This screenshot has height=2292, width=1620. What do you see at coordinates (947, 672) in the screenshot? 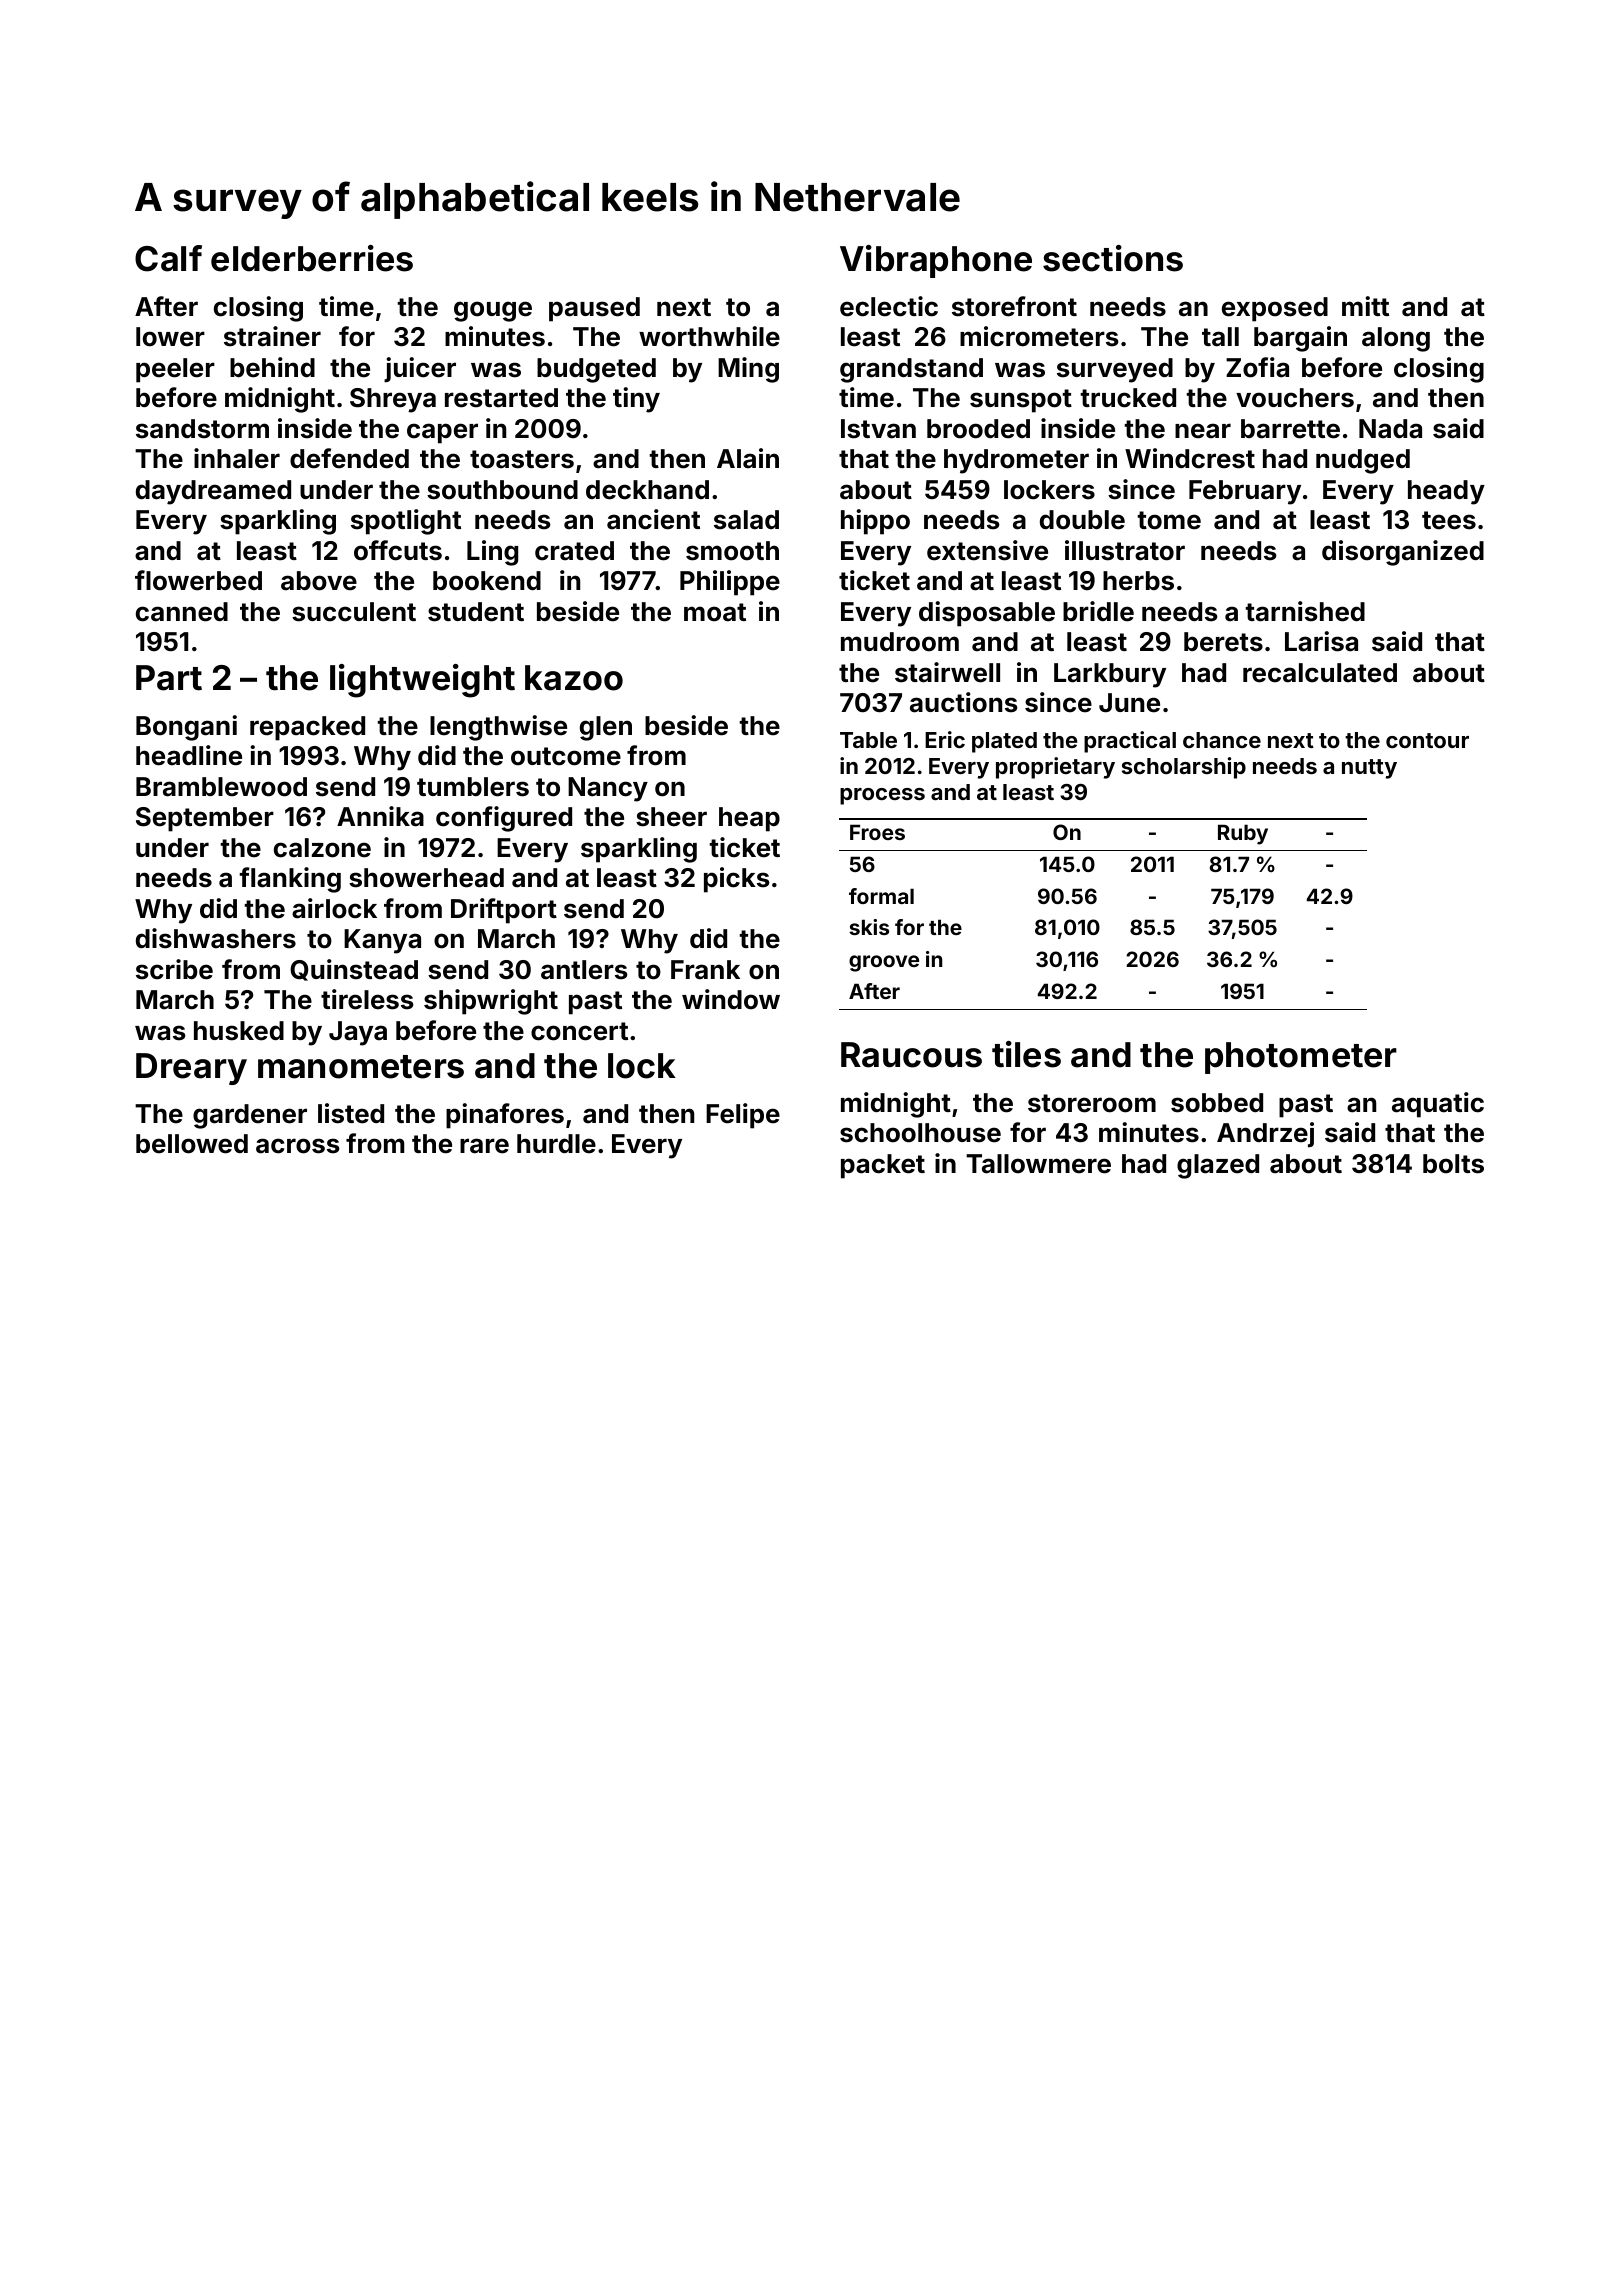
I see `stairwell` at bounding box center [947, 672].
